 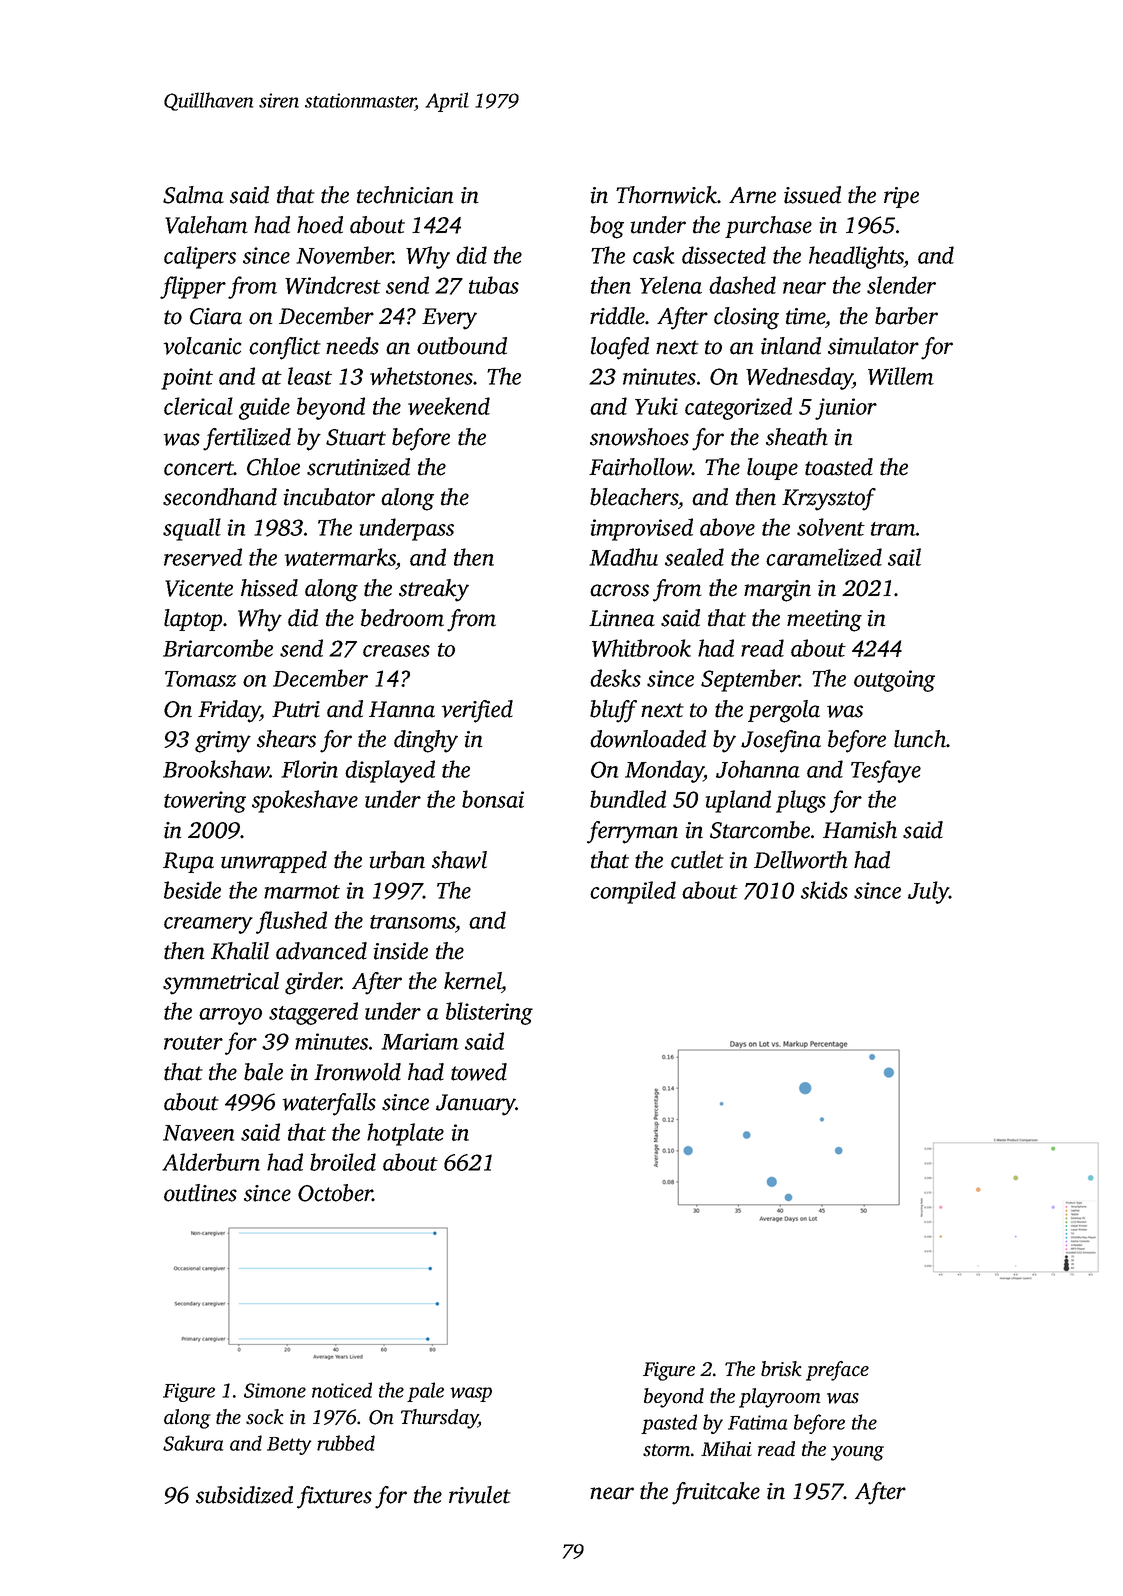 What do you see at coordinates (340, 558) in the screenshot?
I see `watermarks` at bounding box center [340, 558].
